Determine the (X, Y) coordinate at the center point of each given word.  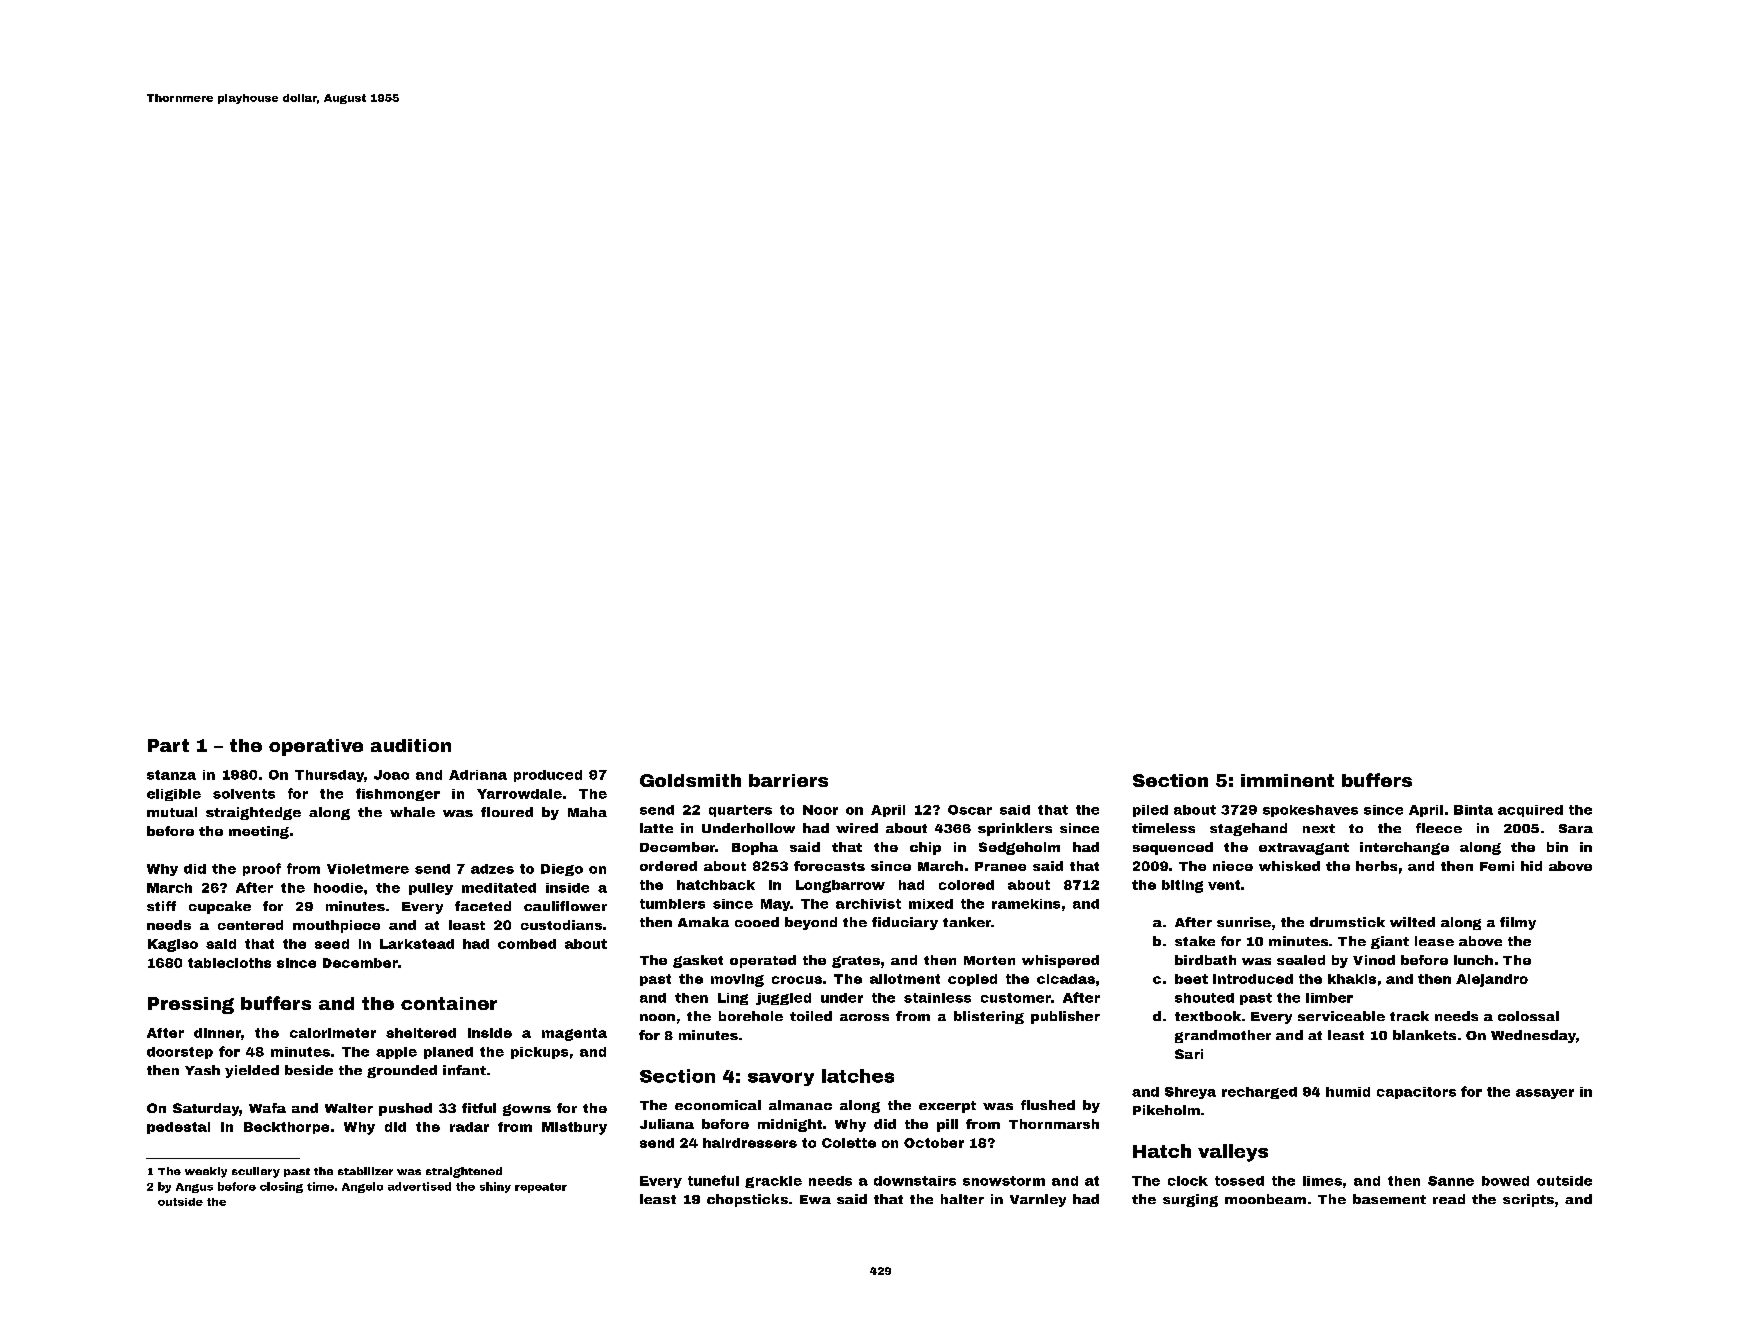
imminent (1287, 780)
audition (411, 745)
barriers (788, 780)
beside (309, 1070)
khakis (1352, 979)
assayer (1545, 1094)
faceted (483, 906)
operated (763, 961)
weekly (206, 1172)
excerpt (947, 1107)
